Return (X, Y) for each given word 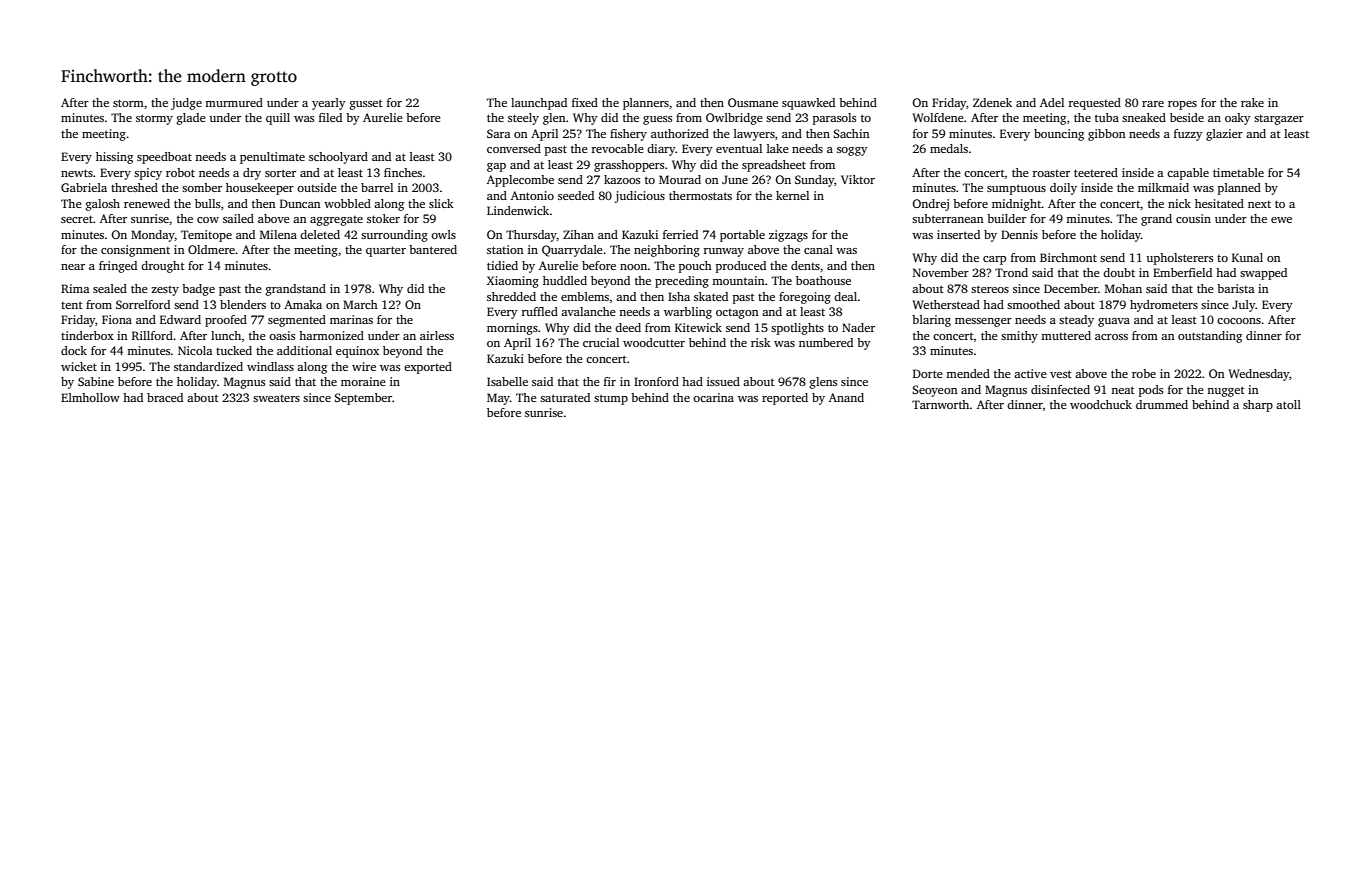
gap (496, 167)
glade (191, 119)
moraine (363, 381)
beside (1187, 117)
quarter (386, 251)
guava (1114, 322)
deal (845, 296)
